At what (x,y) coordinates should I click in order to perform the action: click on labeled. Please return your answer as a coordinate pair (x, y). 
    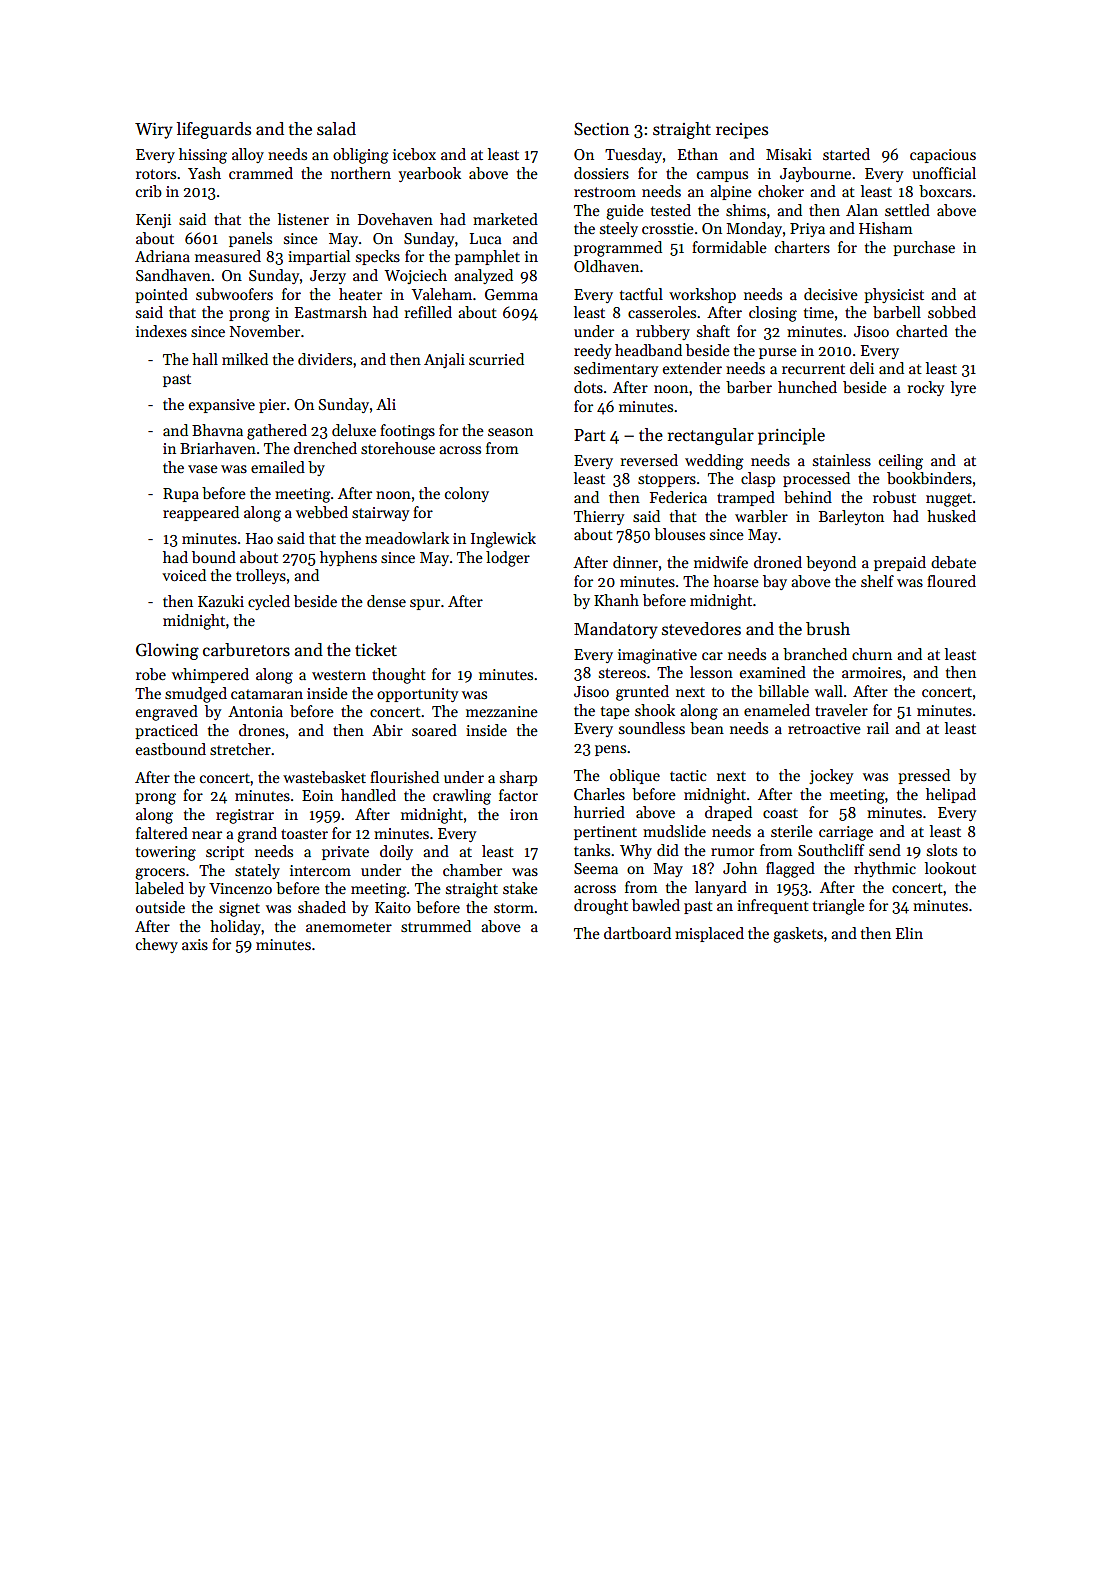
    Looking at the image, I should click on (159, 888).
